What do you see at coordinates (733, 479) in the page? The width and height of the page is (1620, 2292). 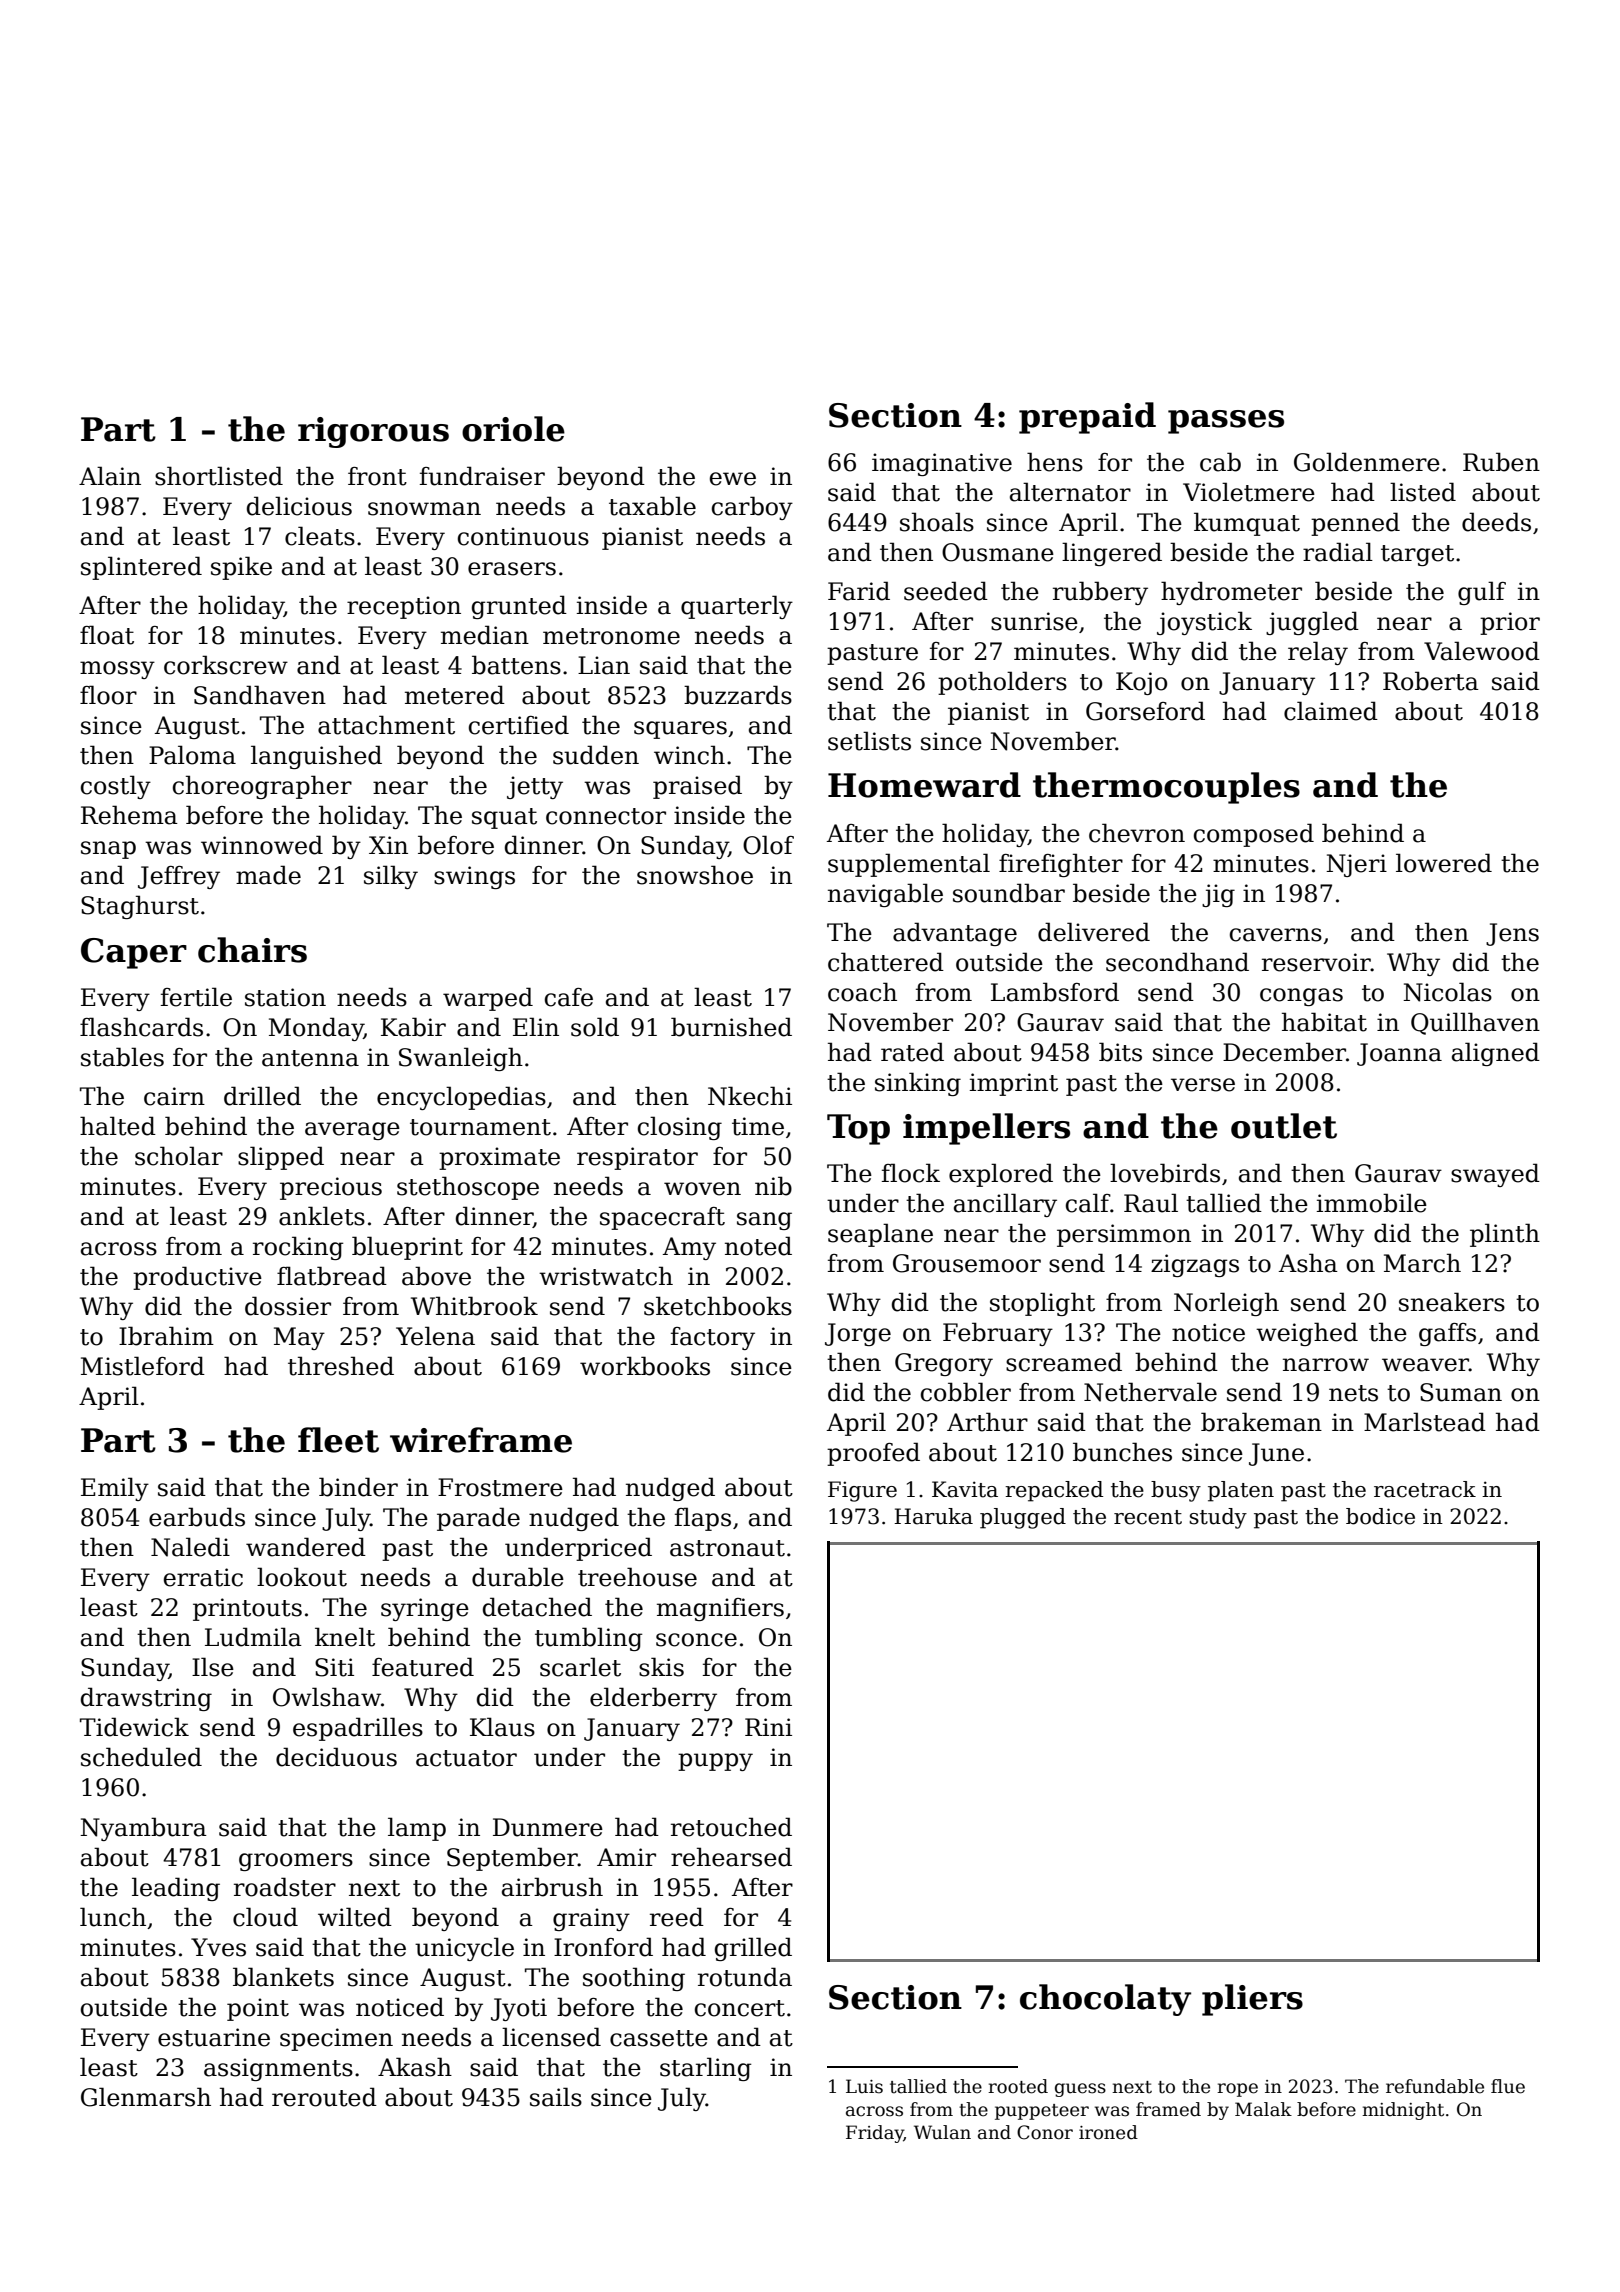 I see `ewe` at bounding box center [733, 479].
